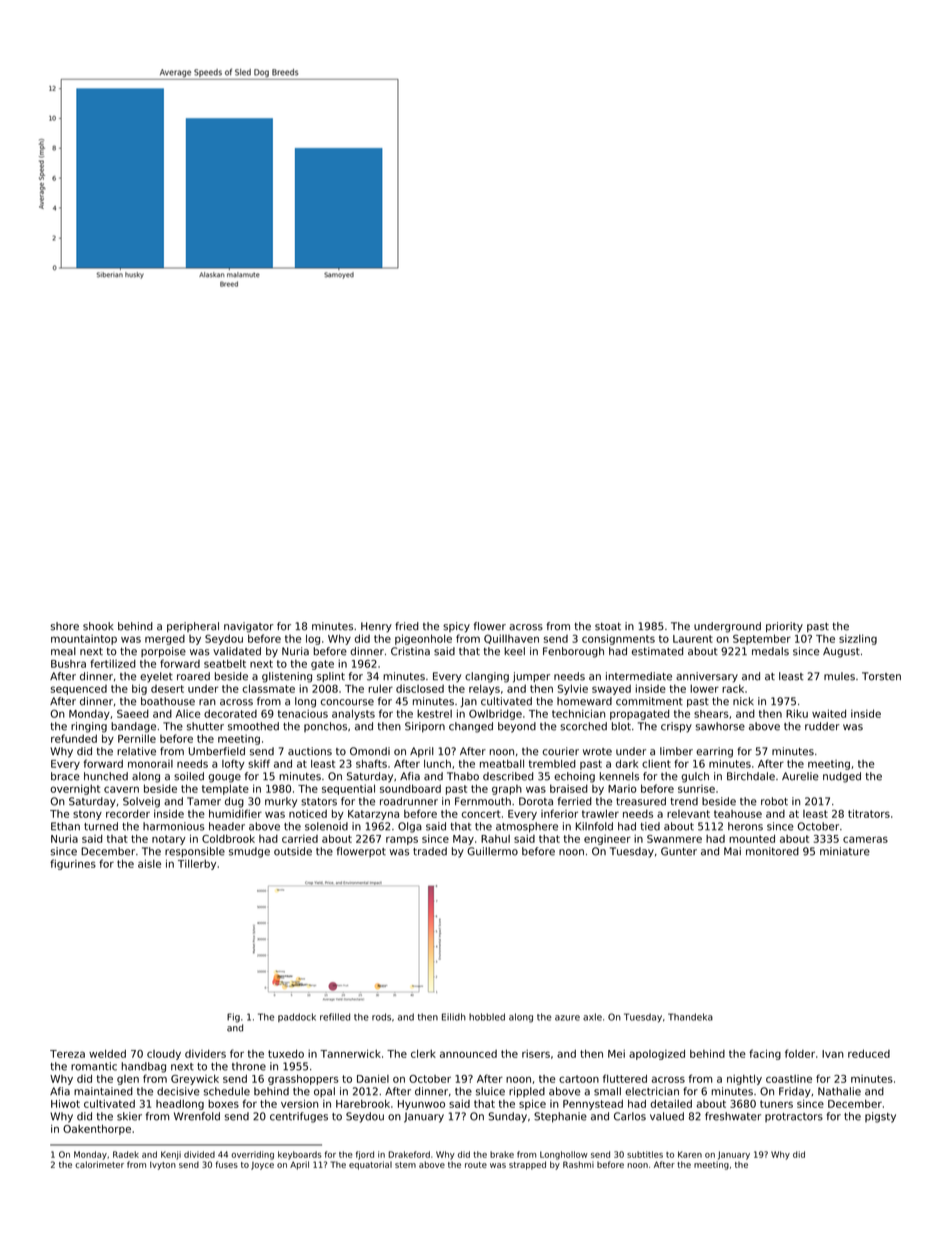  Describe the element at coordinates (297, 1017) in the screenshot. I see `paddock` at that location.
